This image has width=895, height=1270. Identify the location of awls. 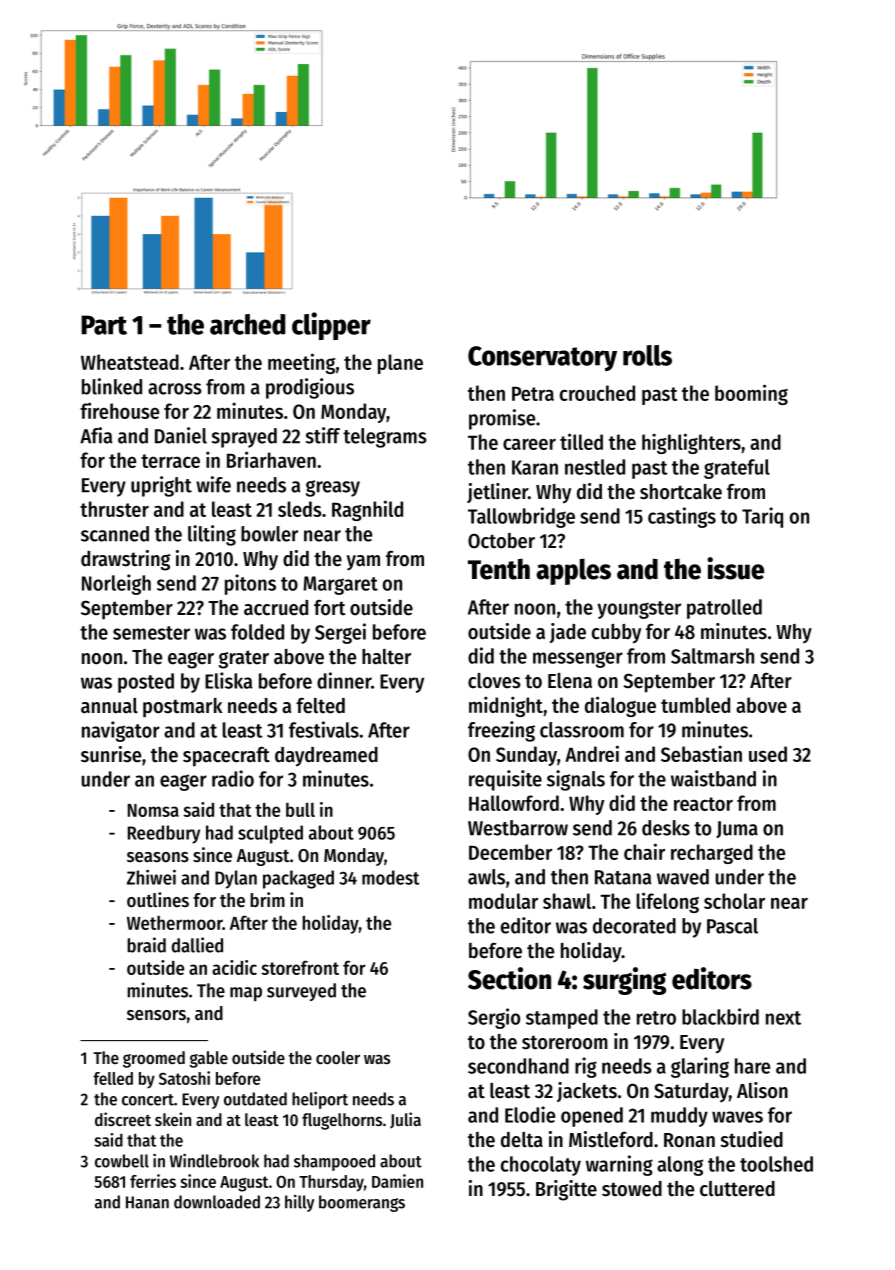
(486, 877).
